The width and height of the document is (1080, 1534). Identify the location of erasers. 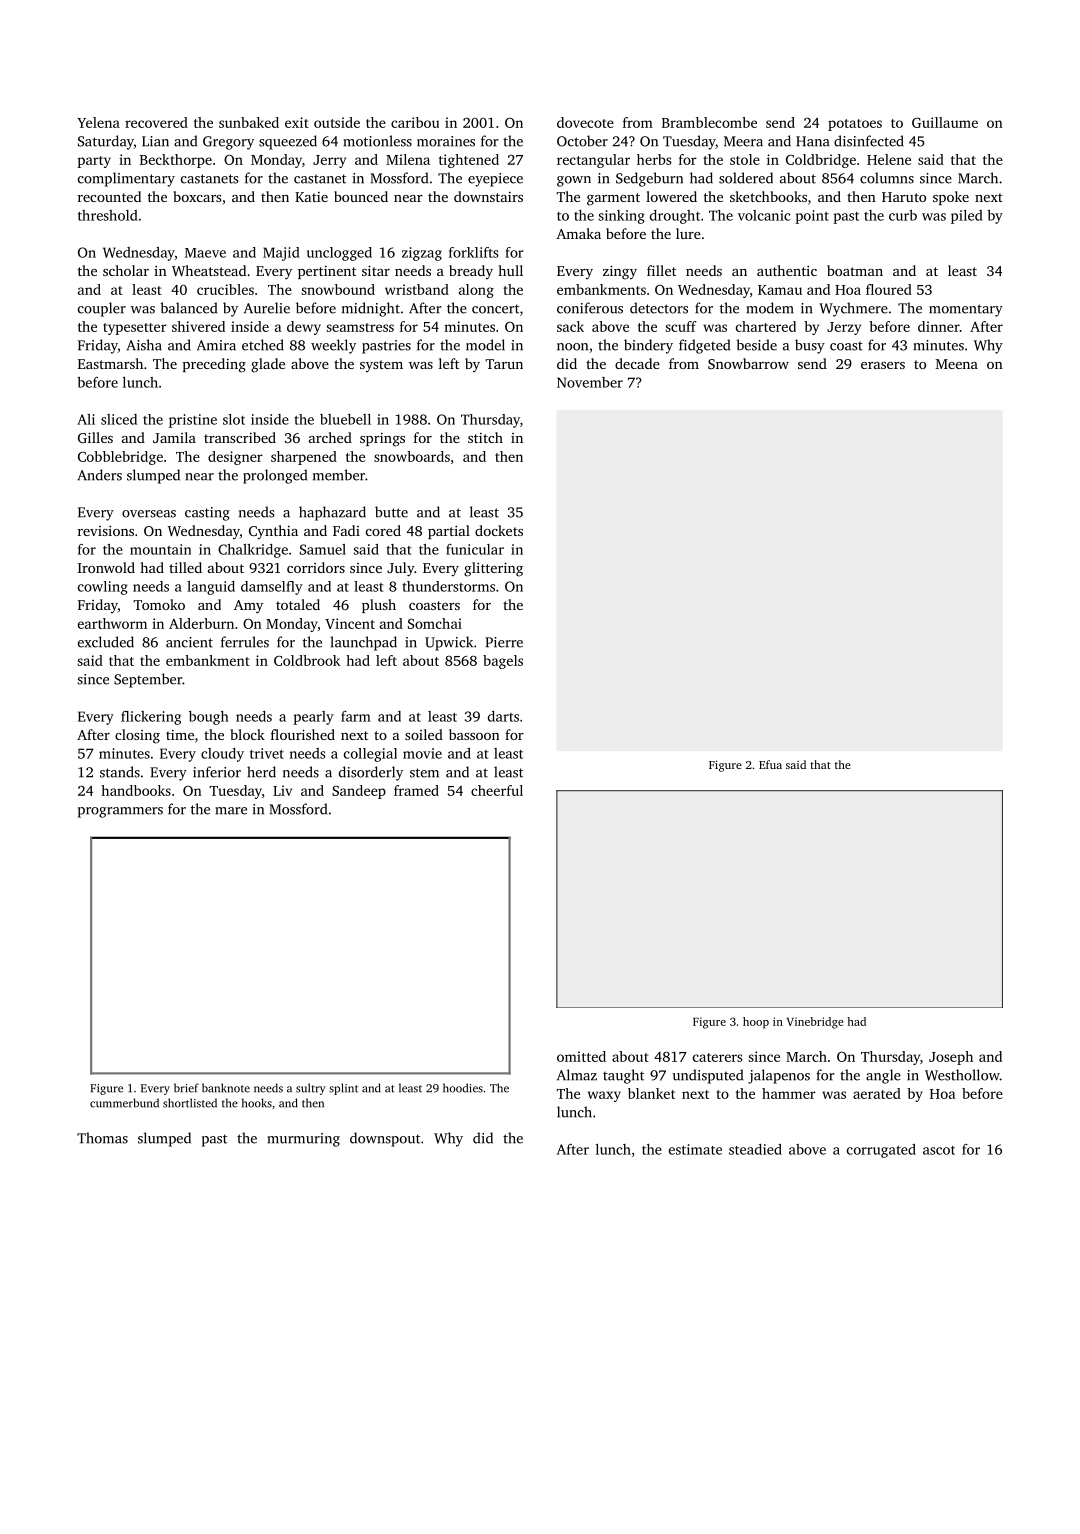
(883, 365).
